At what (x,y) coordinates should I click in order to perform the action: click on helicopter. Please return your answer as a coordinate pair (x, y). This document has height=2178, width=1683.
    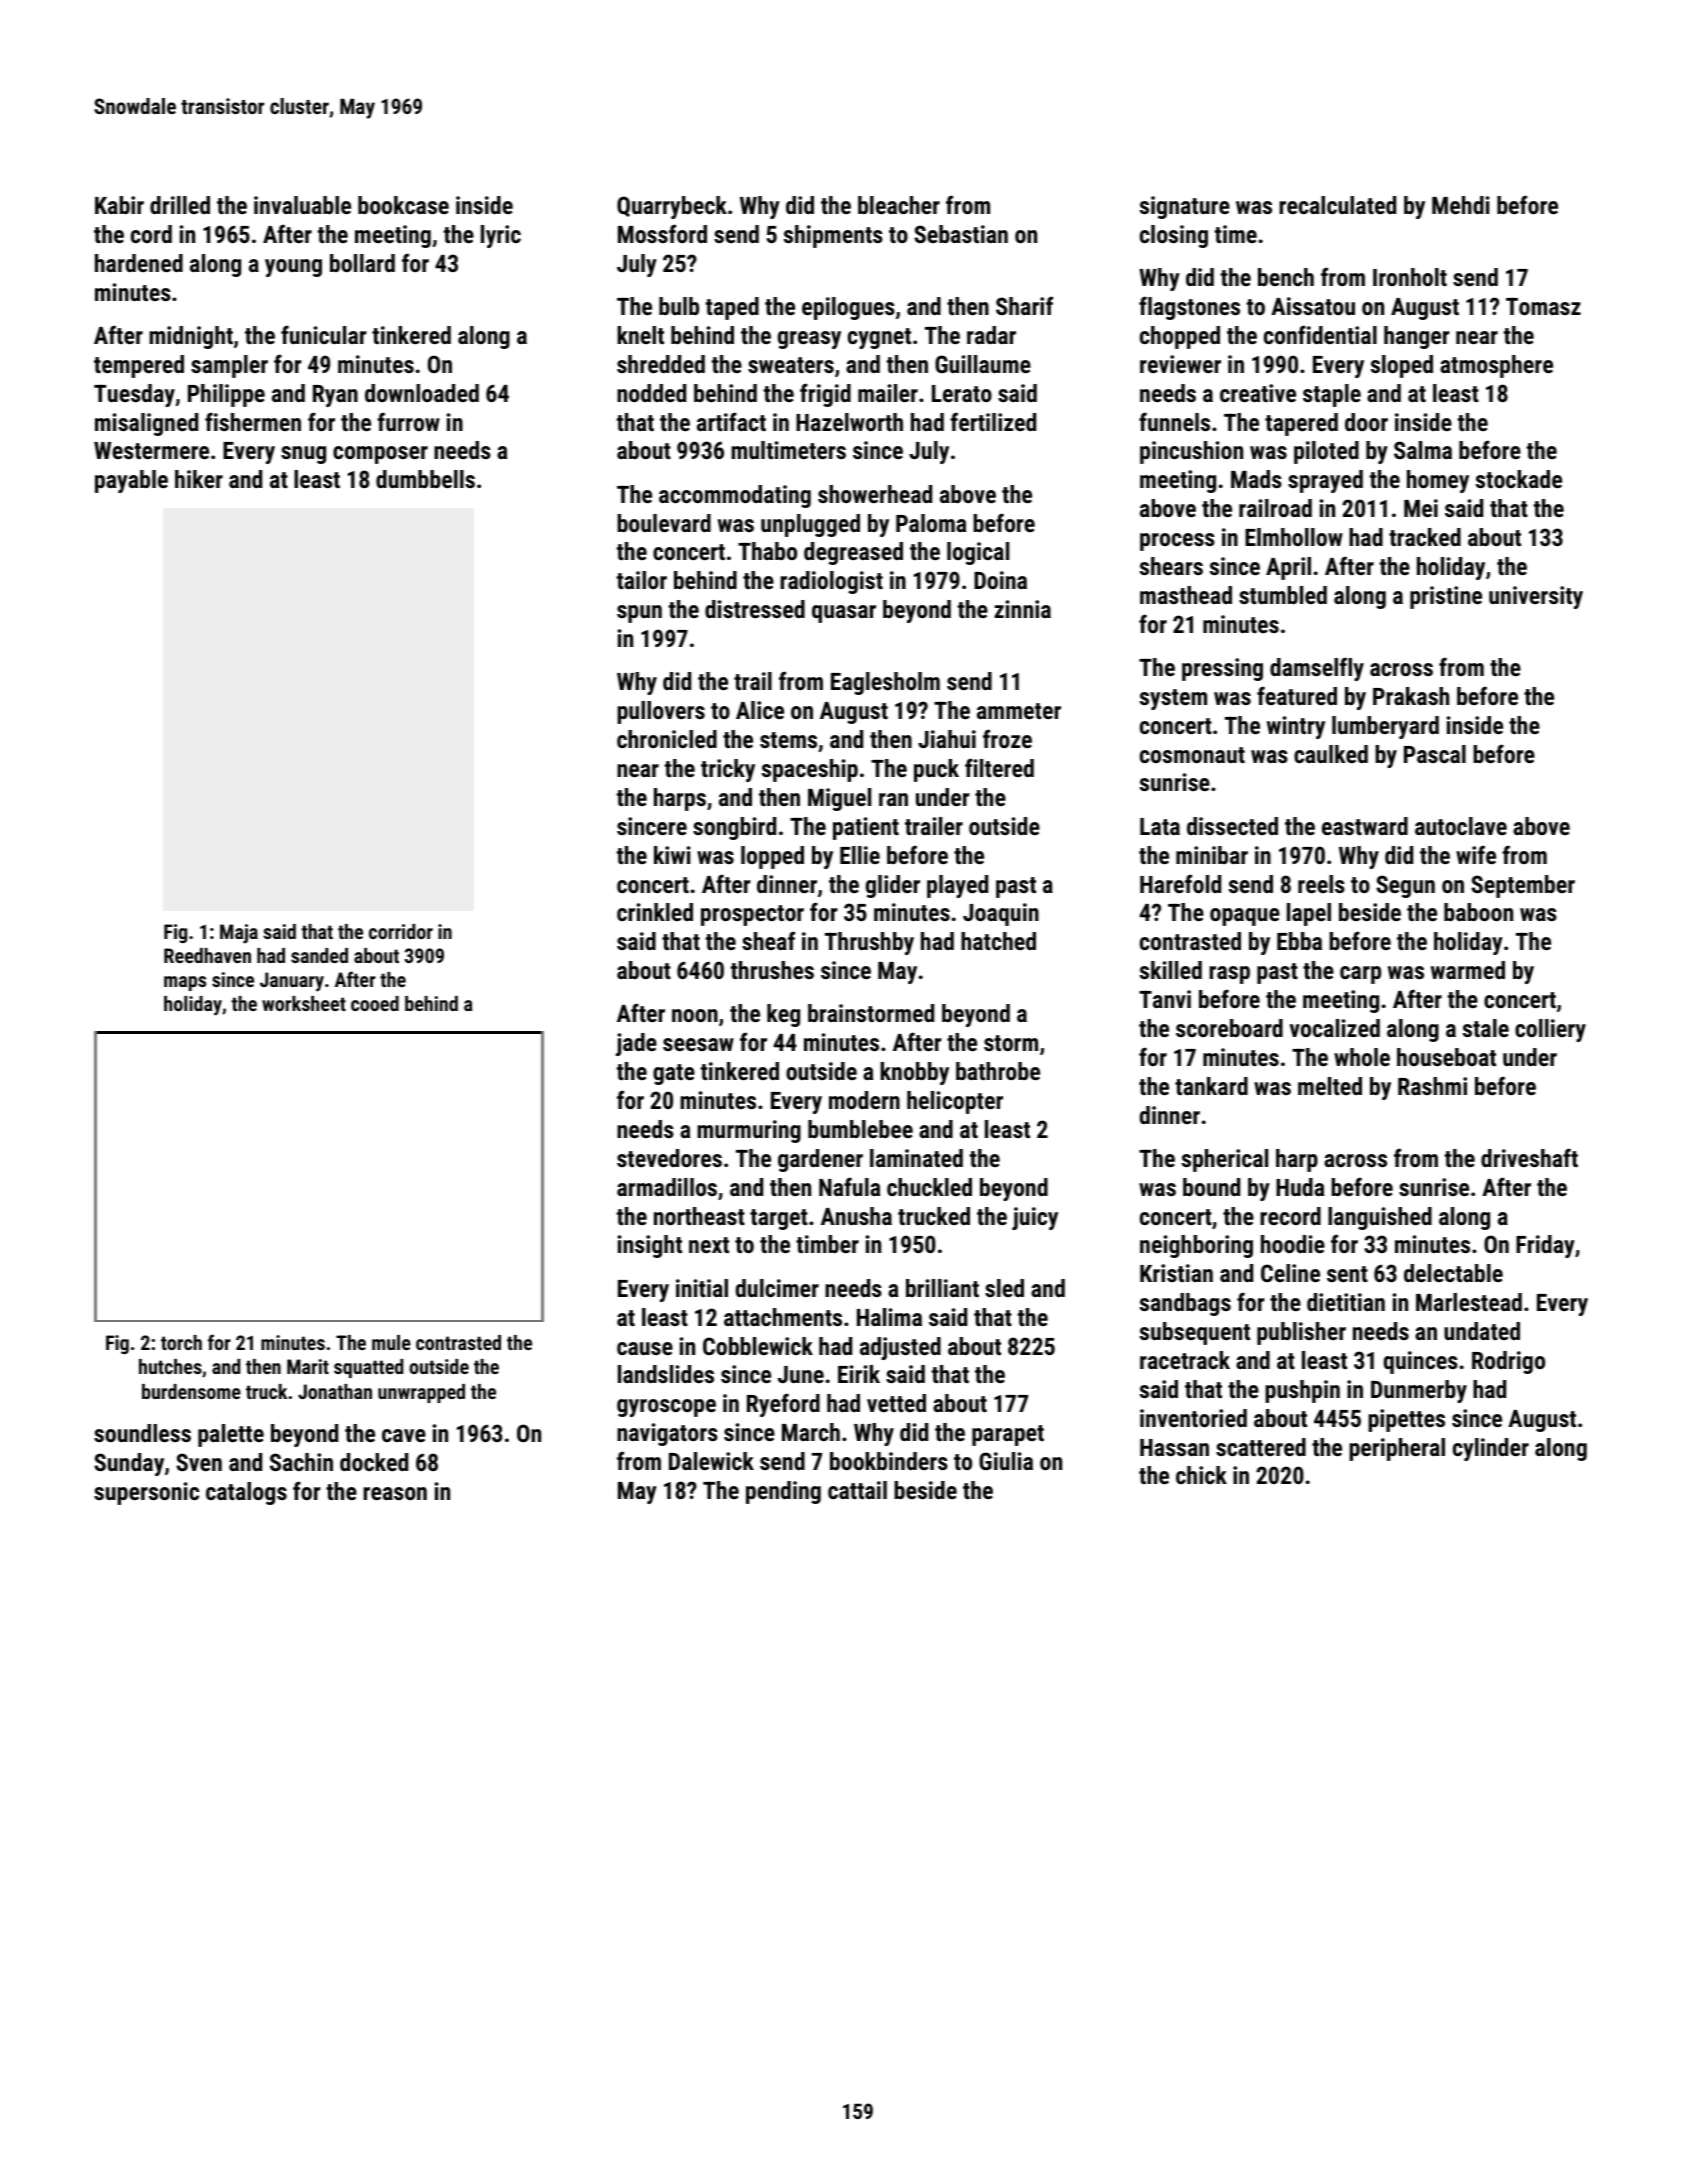
    Looking at the image, I should click on (955, 1102).
